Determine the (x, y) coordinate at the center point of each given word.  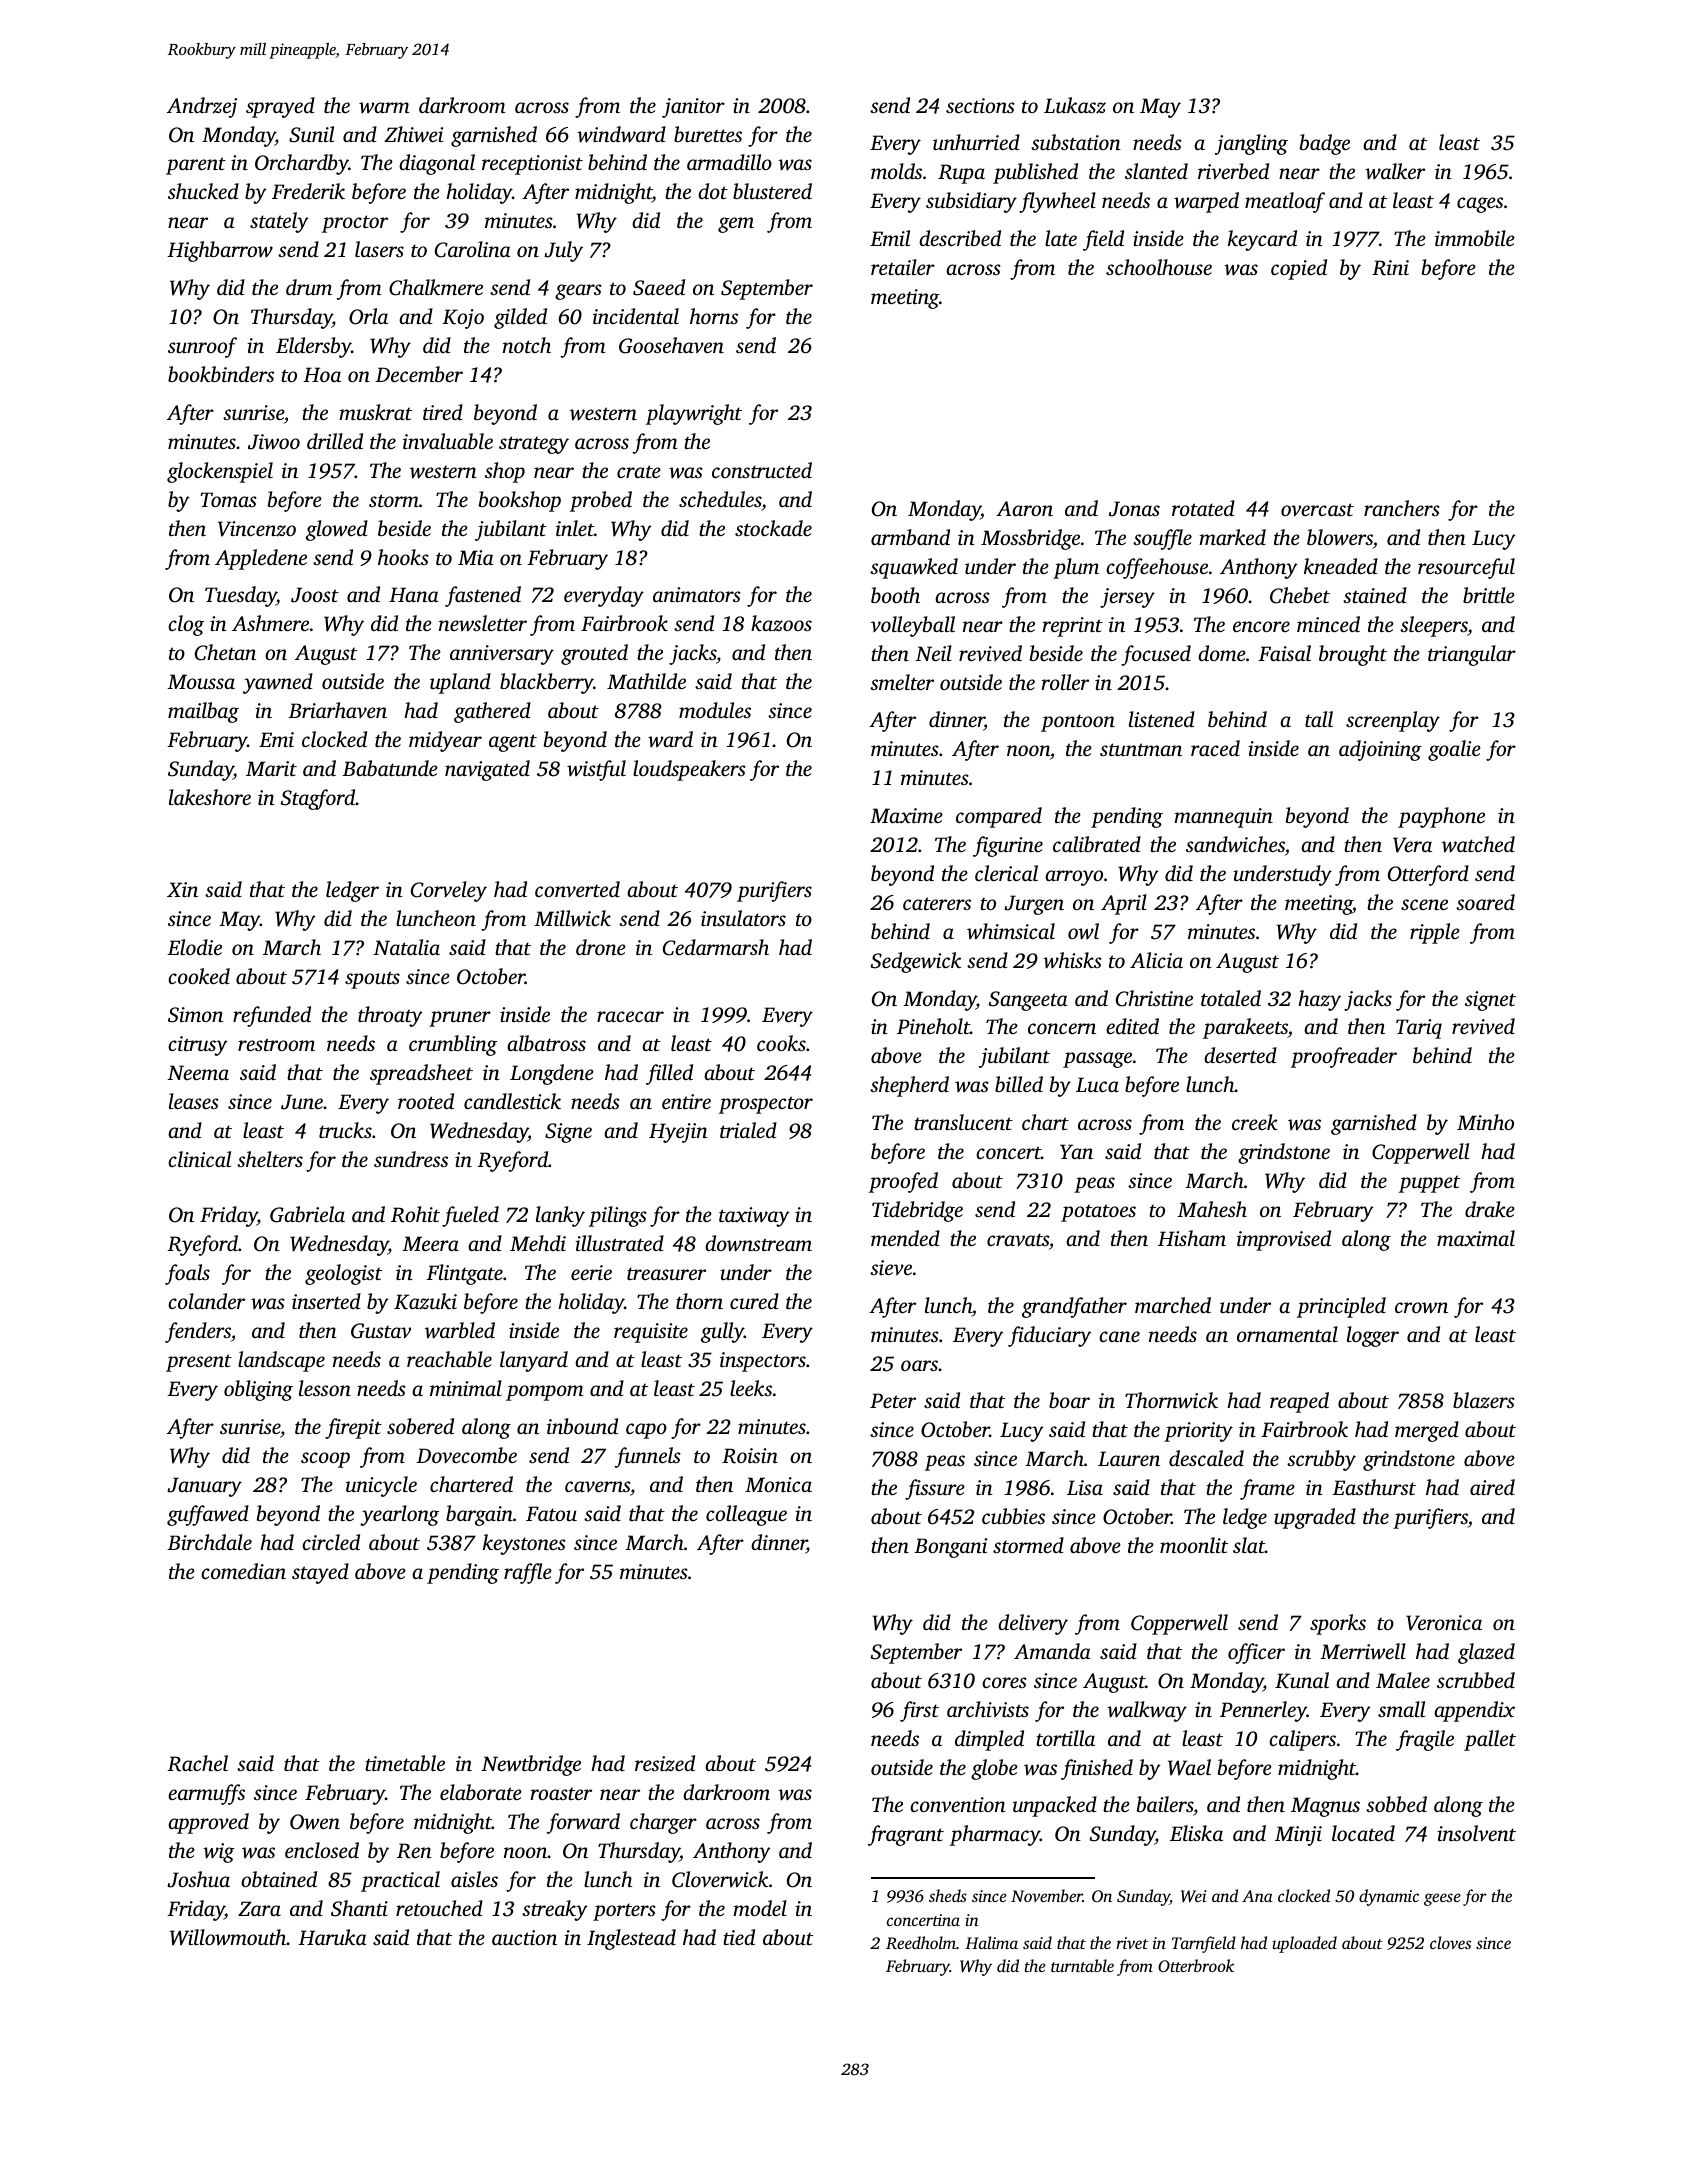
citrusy (198, 1046)
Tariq (1419, 1029)
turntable (1082, 1965)
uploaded (1304, 1944)
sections (980, 105)
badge (1325, 144)
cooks (781, 1043)
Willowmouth (228, 1937)
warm (384, 107)
